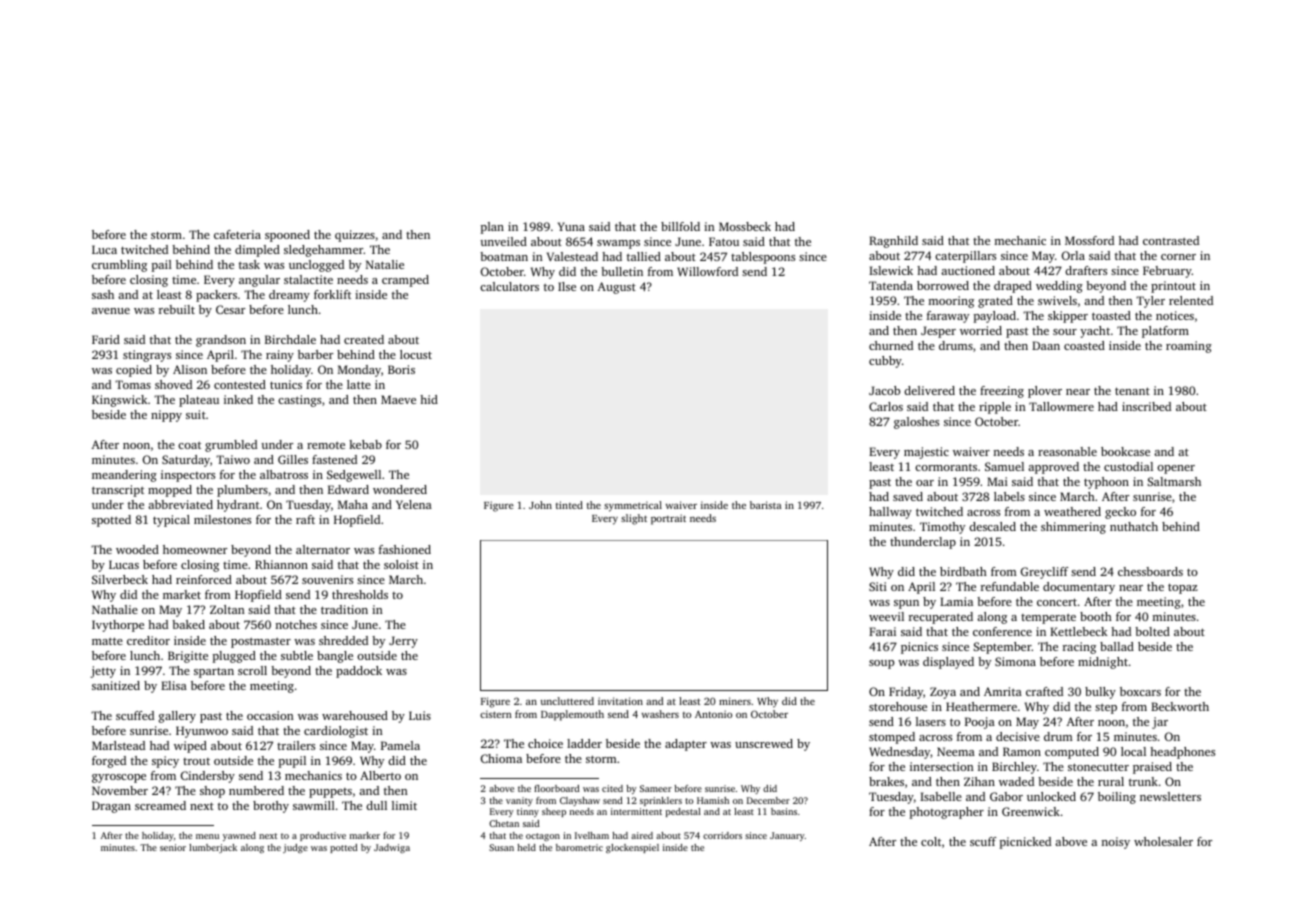 Image resolution: width=1308 pixels, height=924 pixels. I want to click on caterpillars, so click(965, 257).
